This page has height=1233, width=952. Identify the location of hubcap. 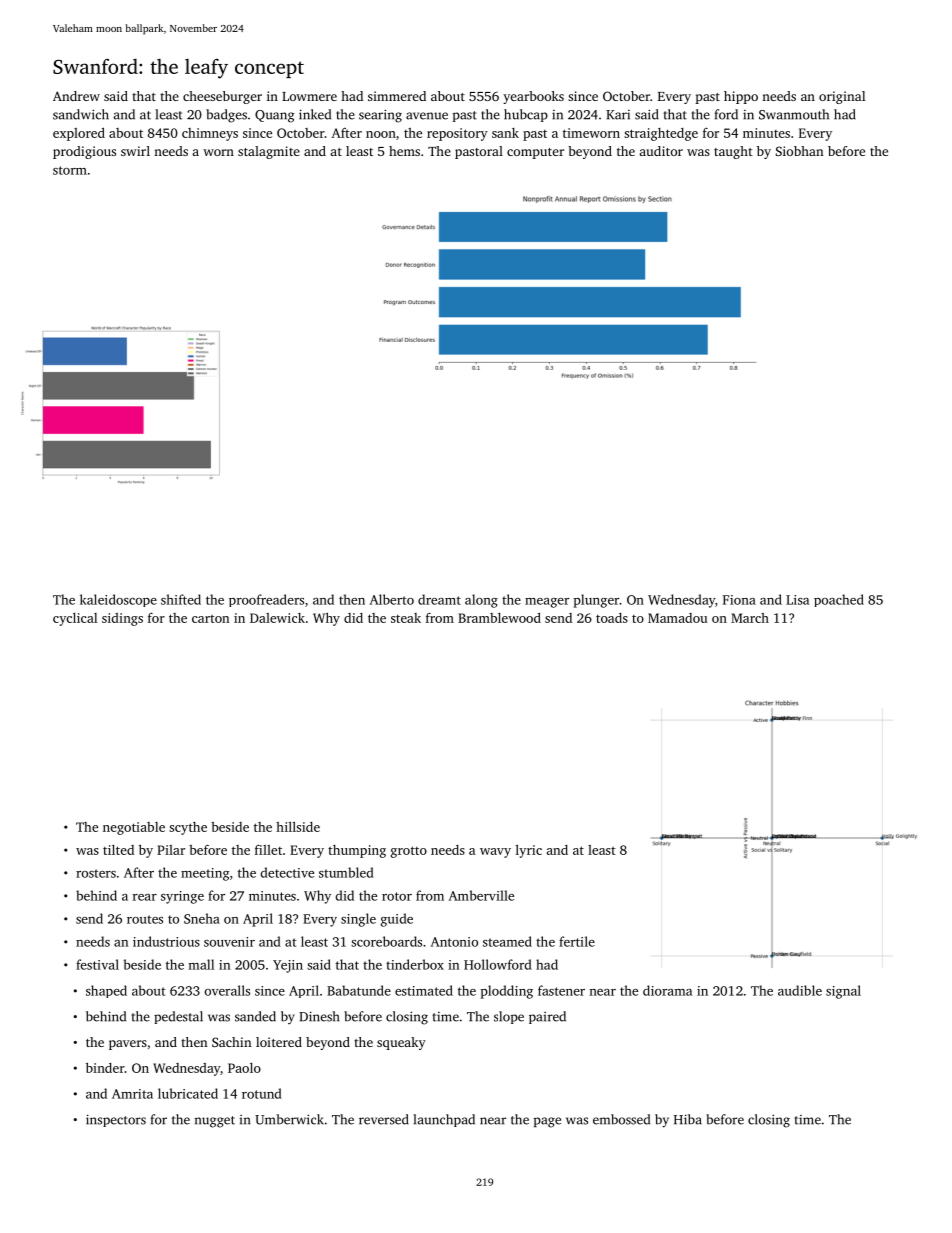
(526, 115).
